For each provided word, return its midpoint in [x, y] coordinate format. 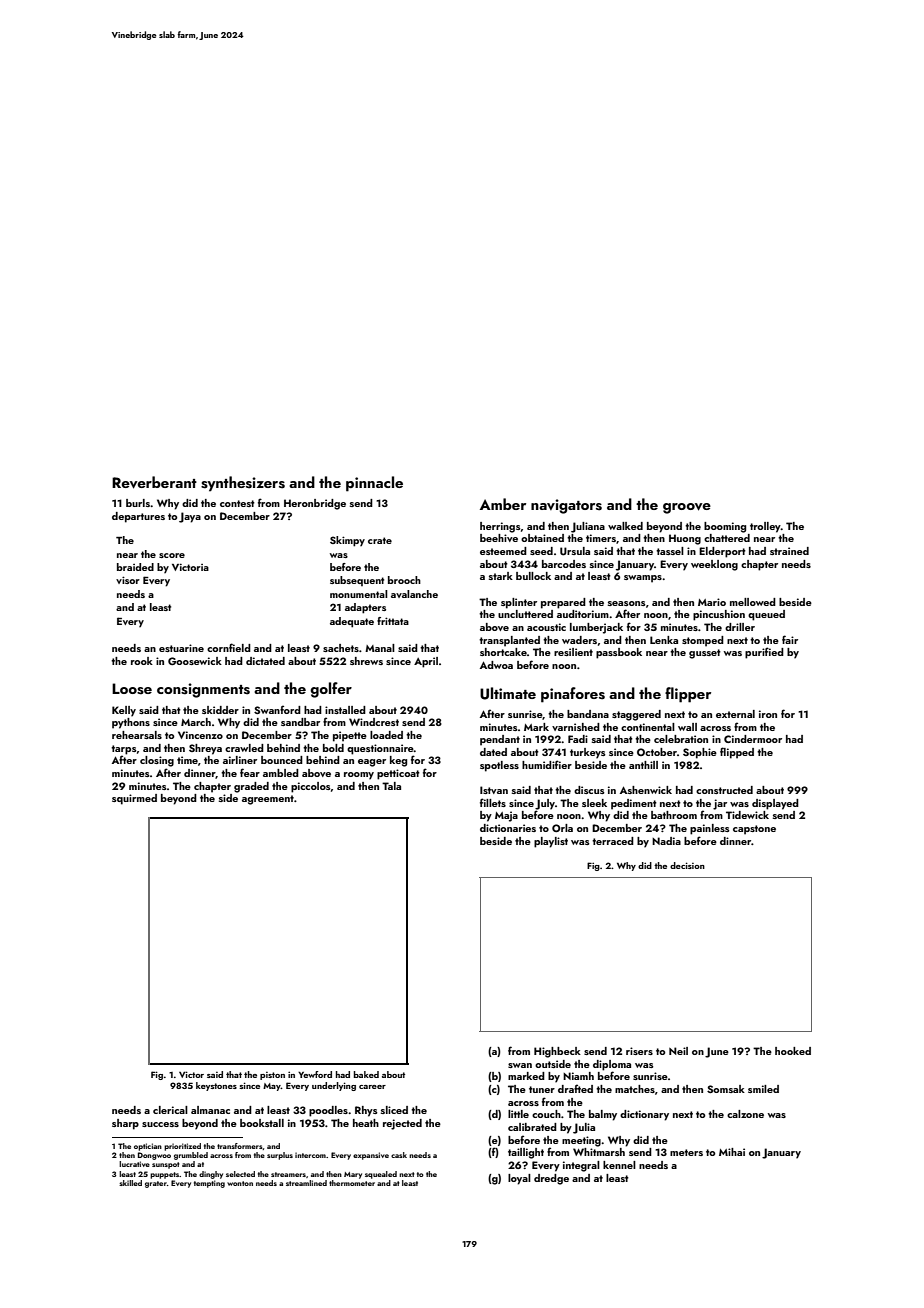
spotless [499, 766]
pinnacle [374, 484]
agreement [268, 800]
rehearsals [137, 735]
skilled [130, 1183]
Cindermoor [753, 739]
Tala [391, 786]
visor [128, 580]
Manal [380, 648]
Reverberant [154, 482]
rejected [402, 1124]
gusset [705, 654]
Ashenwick [646, 790]
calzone [745, 1114]
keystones [216, 1086]
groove [687, 508]
